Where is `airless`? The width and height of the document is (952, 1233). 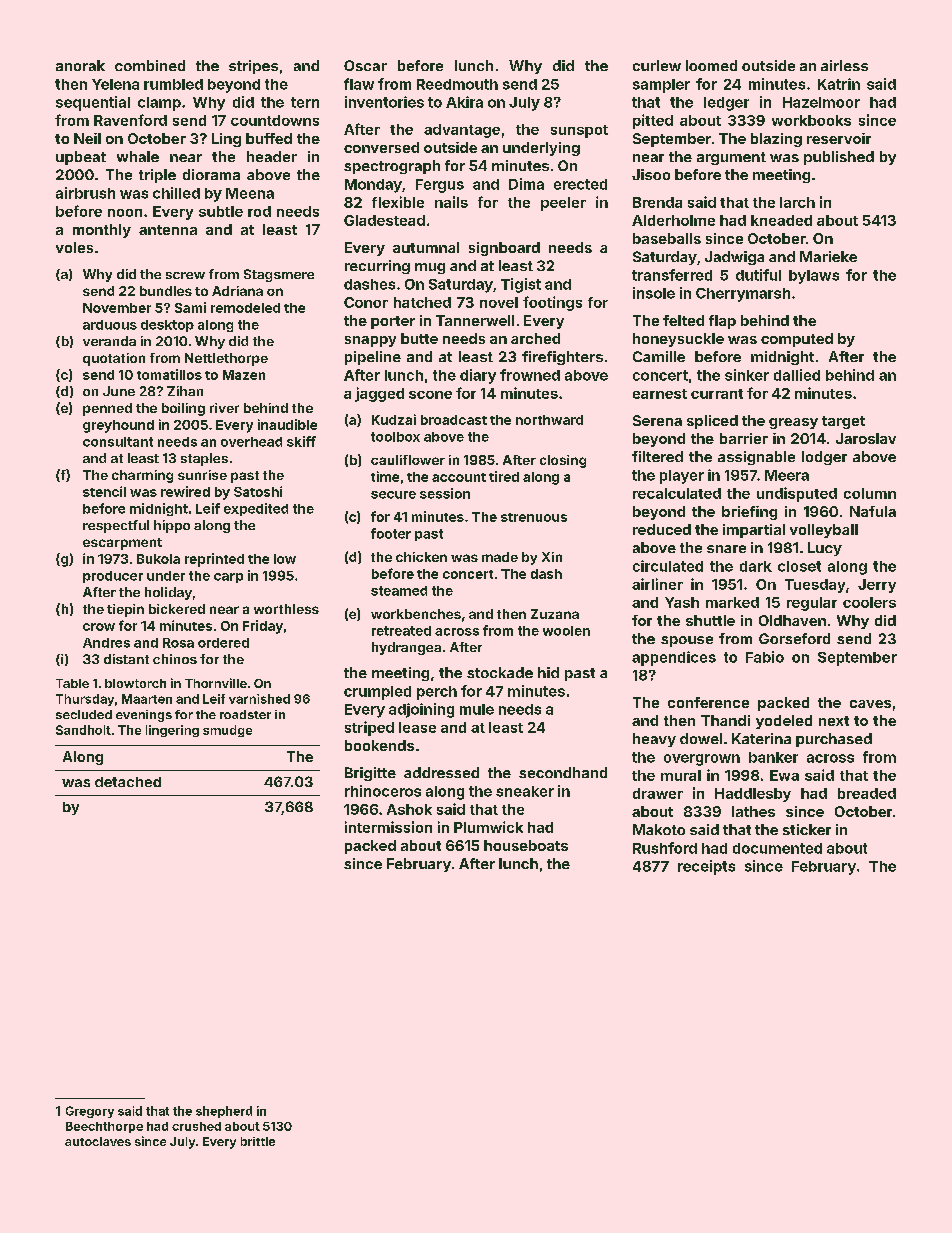 airless is located at coordinates (844, 65).
